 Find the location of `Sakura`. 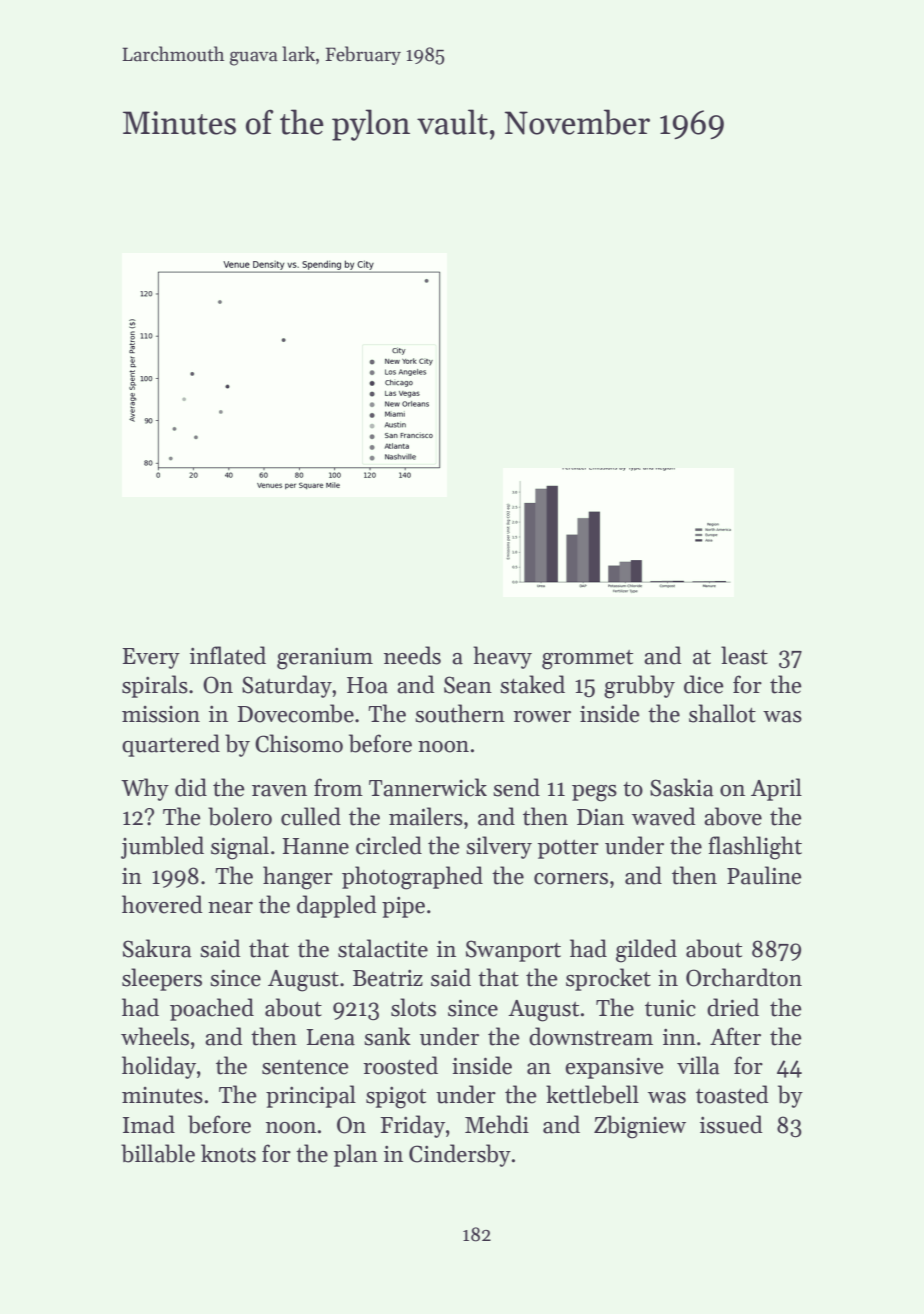

Sakura is located at coordinates (157, 948).
